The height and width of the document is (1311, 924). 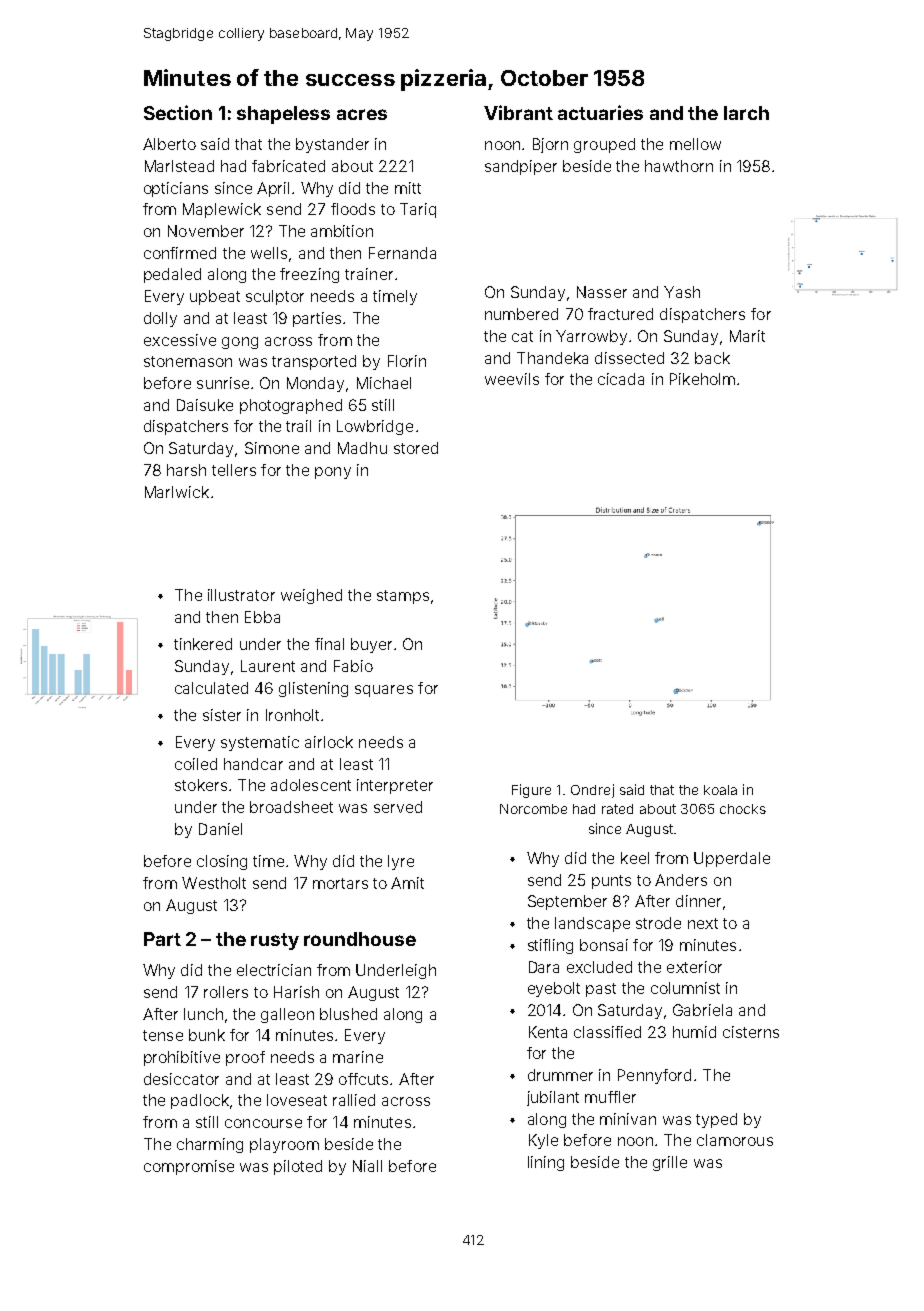 I want to click on buyer, so click(x=371, y=645).
